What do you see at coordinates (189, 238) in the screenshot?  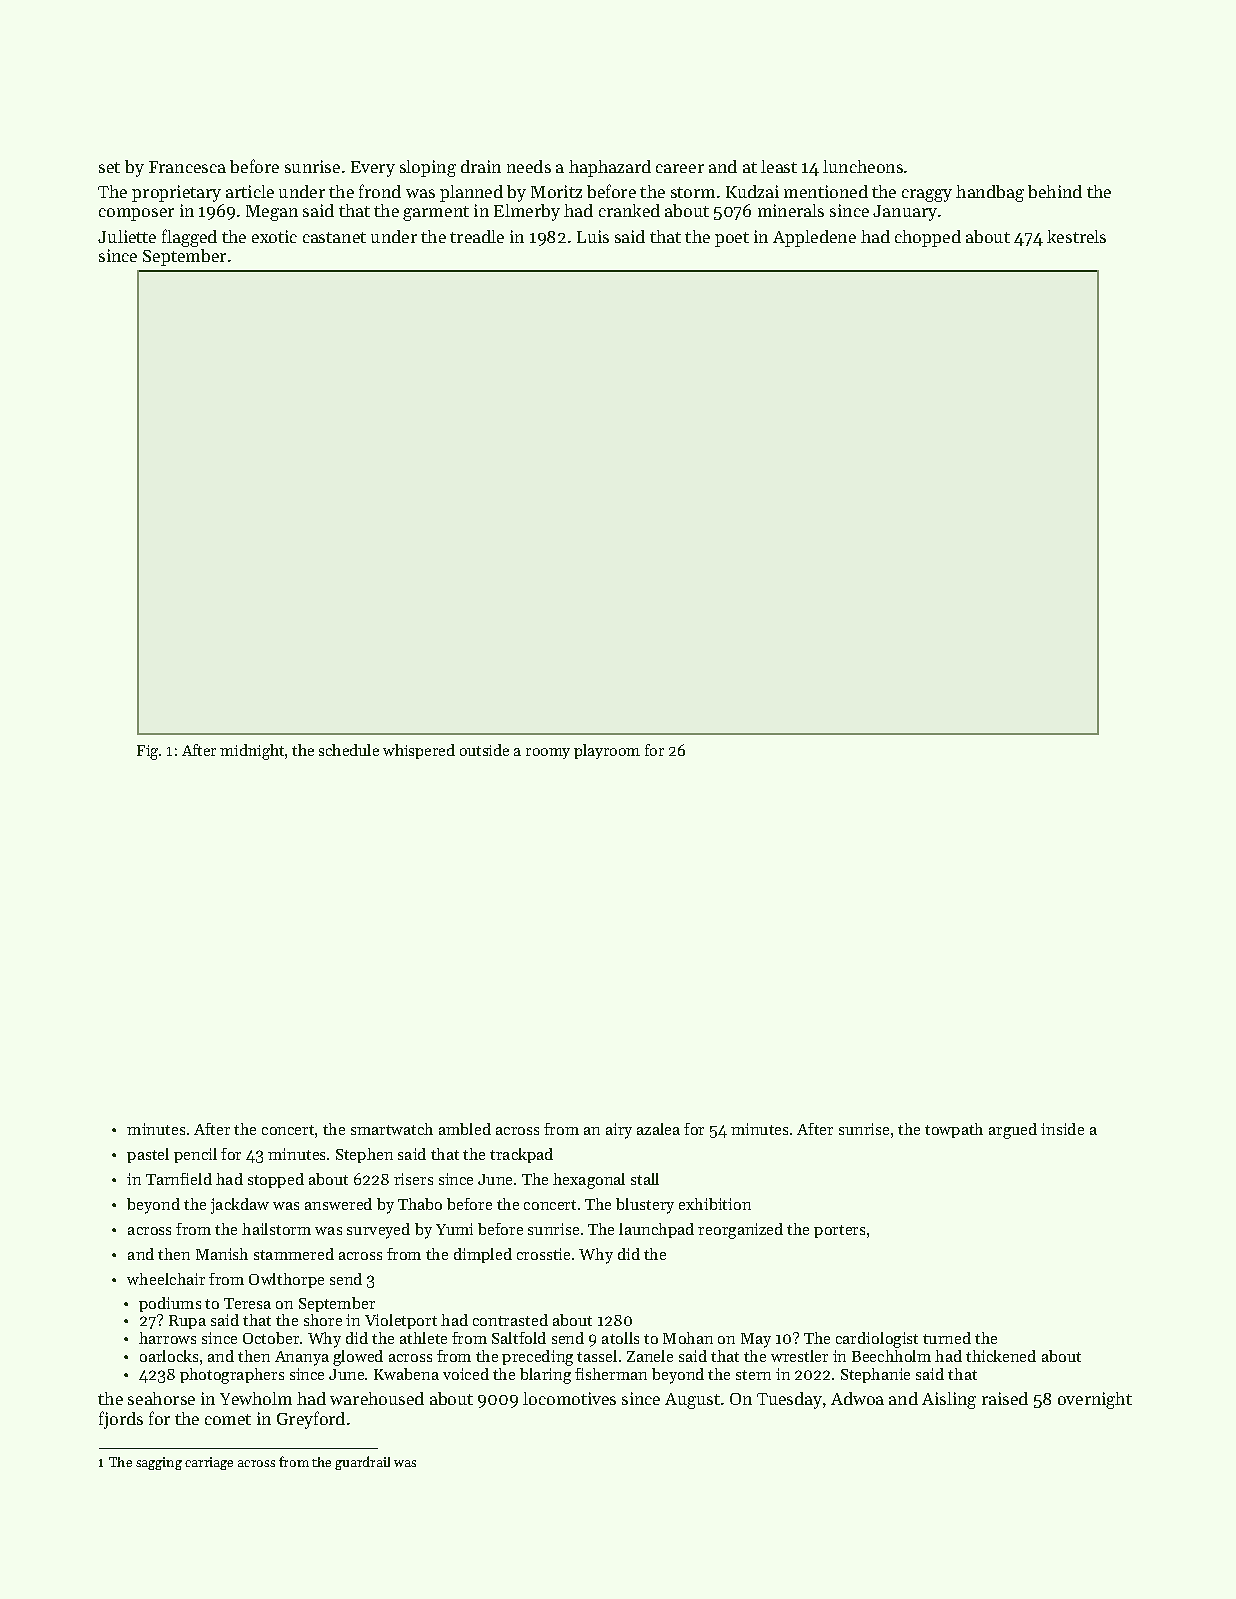 I see `flagged` at bounding box center [189, 238].
